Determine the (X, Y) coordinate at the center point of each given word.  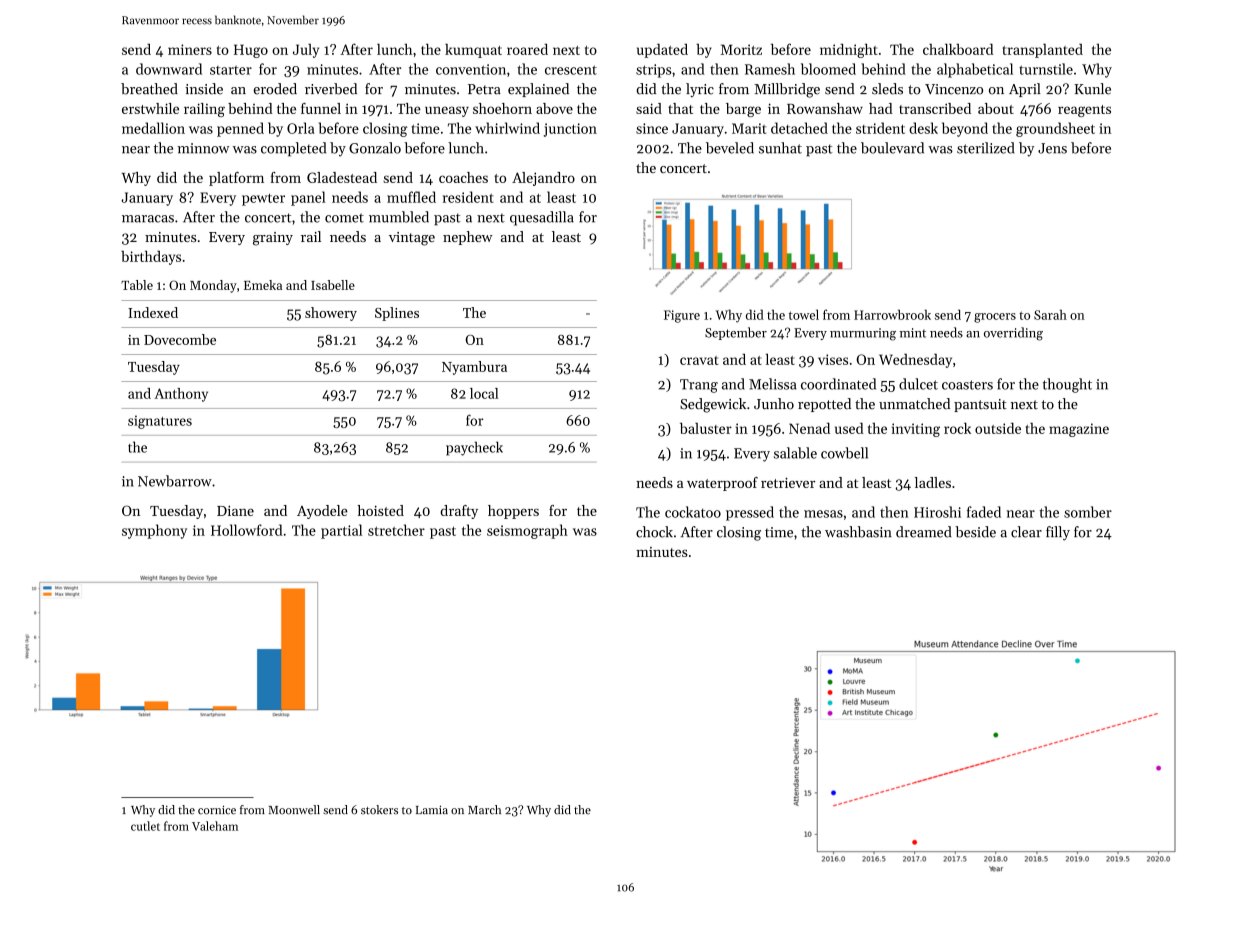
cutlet (145, 826)
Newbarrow (175, 481)
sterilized (986, 148)
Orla (300, 128)
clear (1026, 532)
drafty (459, 512)
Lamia (432, 809)
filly (1058, 533)
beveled (730, 148)
